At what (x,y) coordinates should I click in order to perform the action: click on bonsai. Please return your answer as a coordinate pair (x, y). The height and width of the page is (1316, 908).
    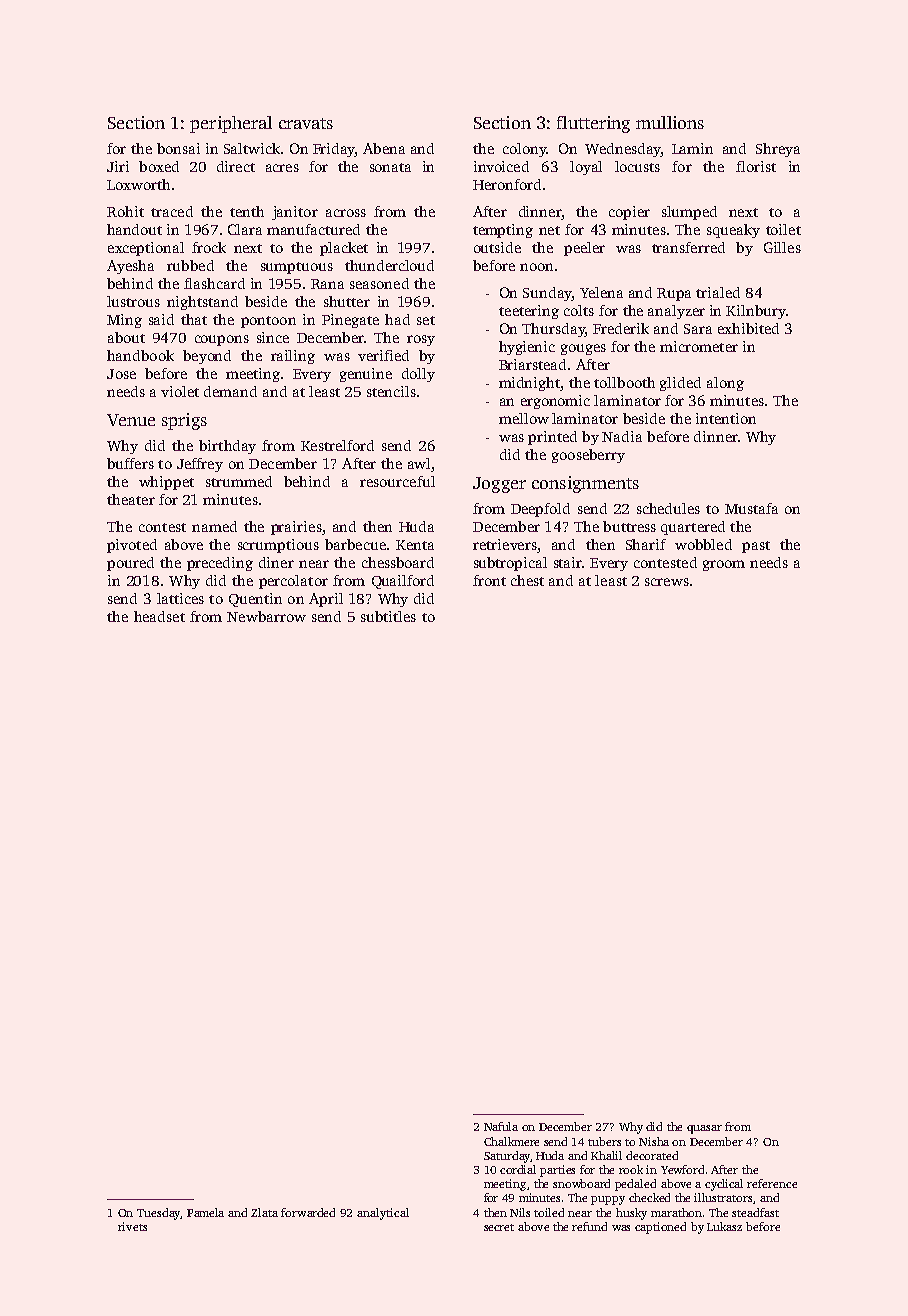
    Looking at the image, I should click on (178, 148).
